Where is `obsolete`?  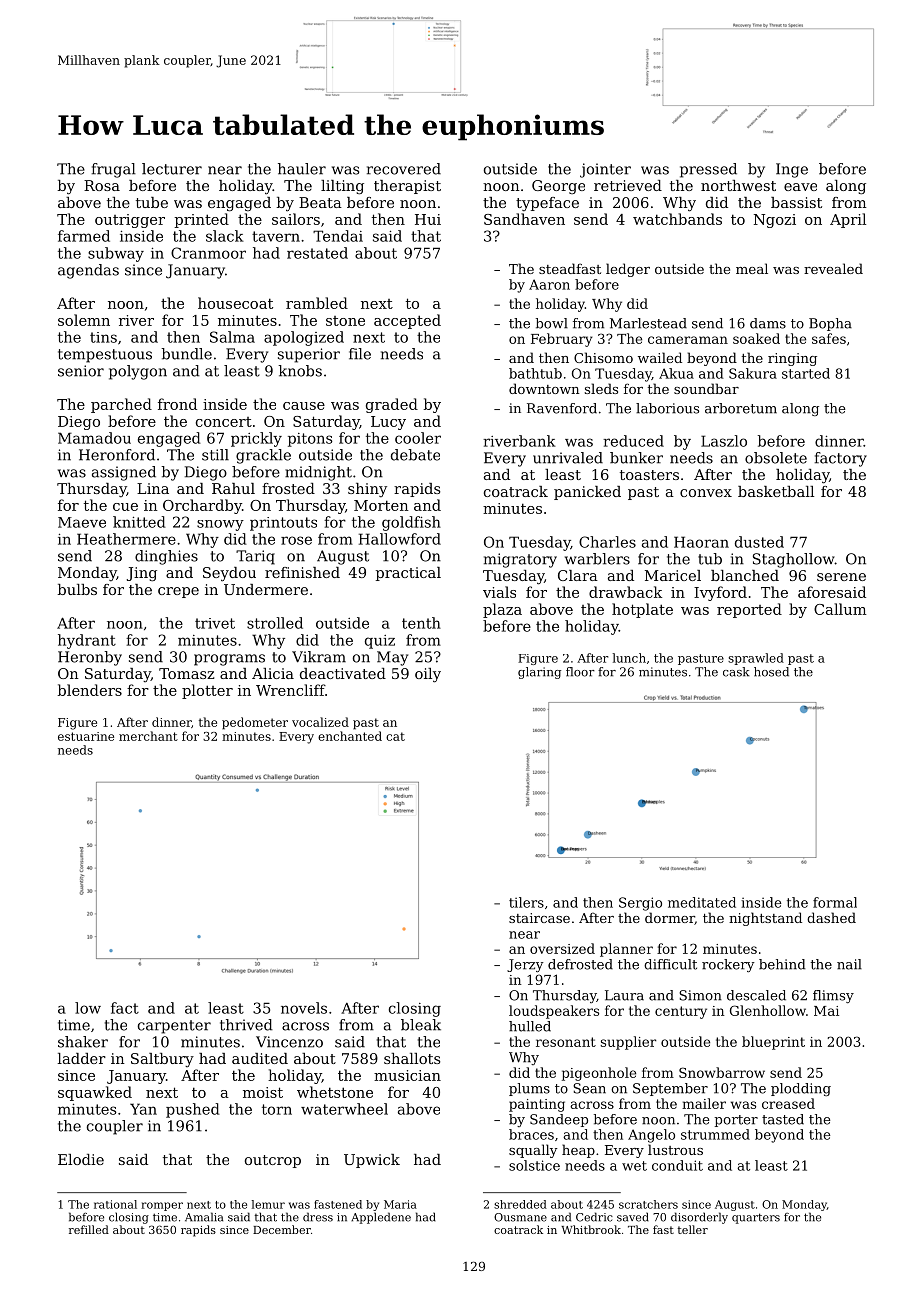 obsolete is located at coordinates (776, 458).
